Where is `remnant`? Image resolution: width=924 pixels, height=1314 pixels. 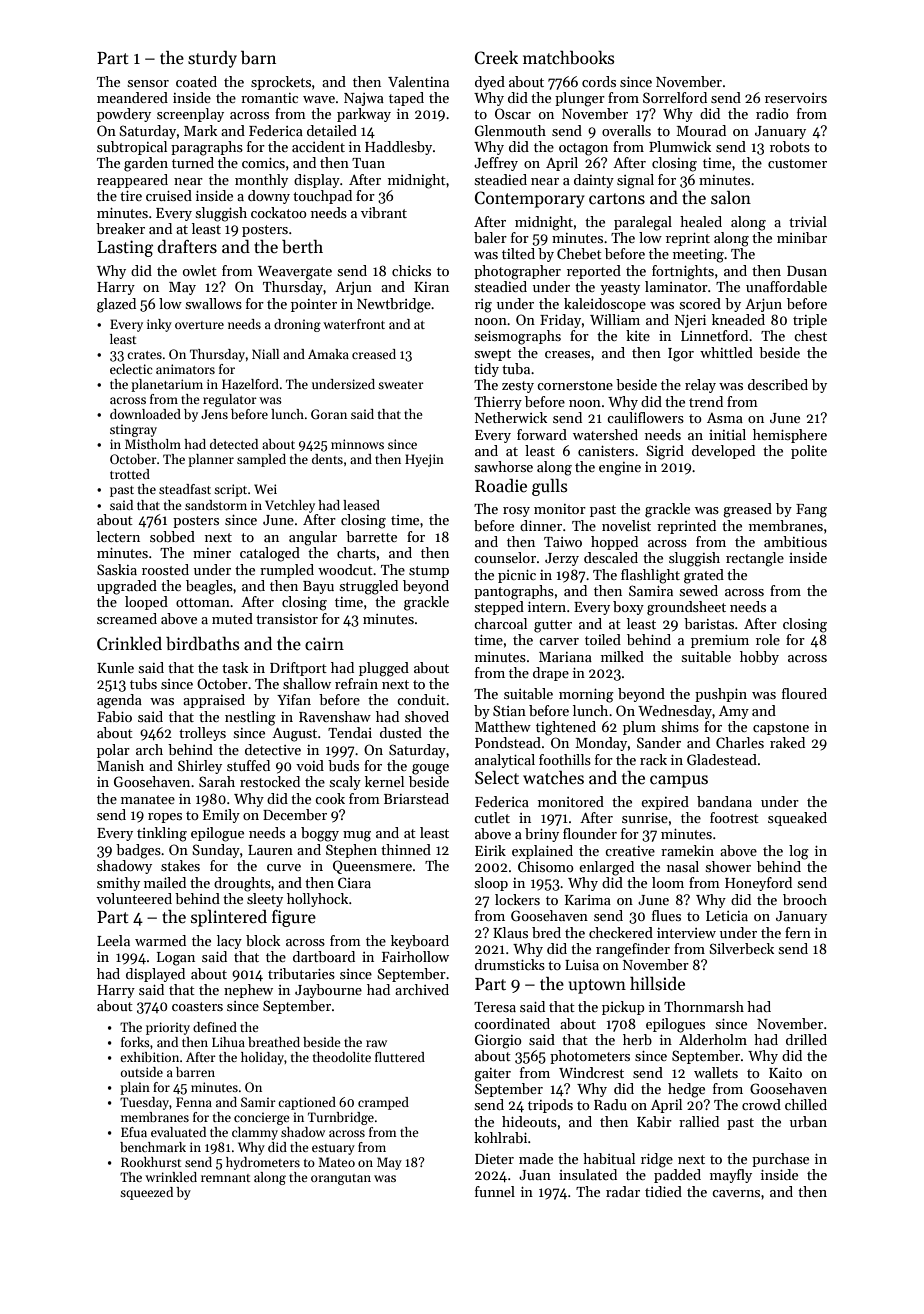
remnant is located at coordinates (225, 1178).
